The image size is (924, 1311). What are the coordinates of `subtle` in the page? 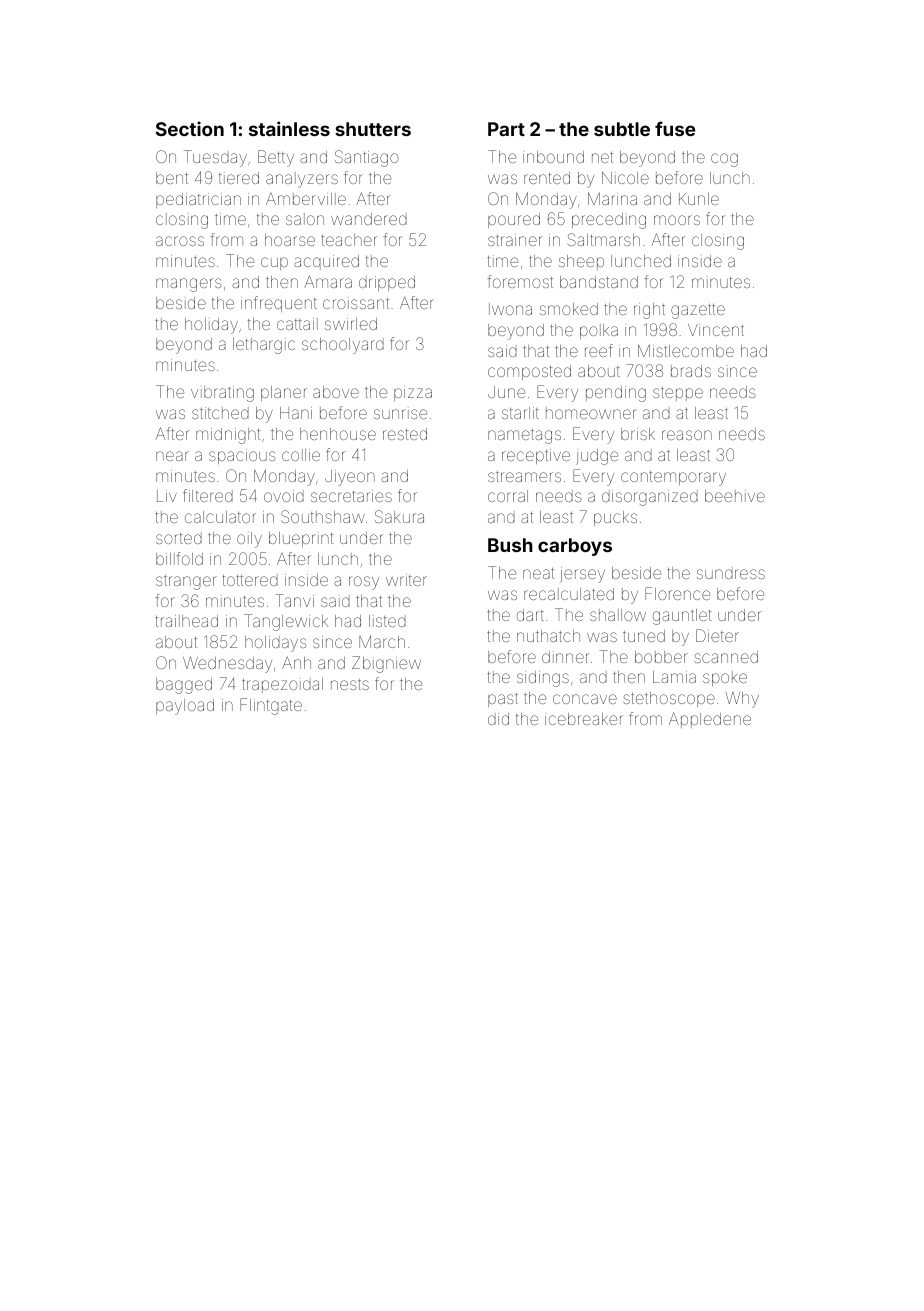 It's located at (622, 129).
